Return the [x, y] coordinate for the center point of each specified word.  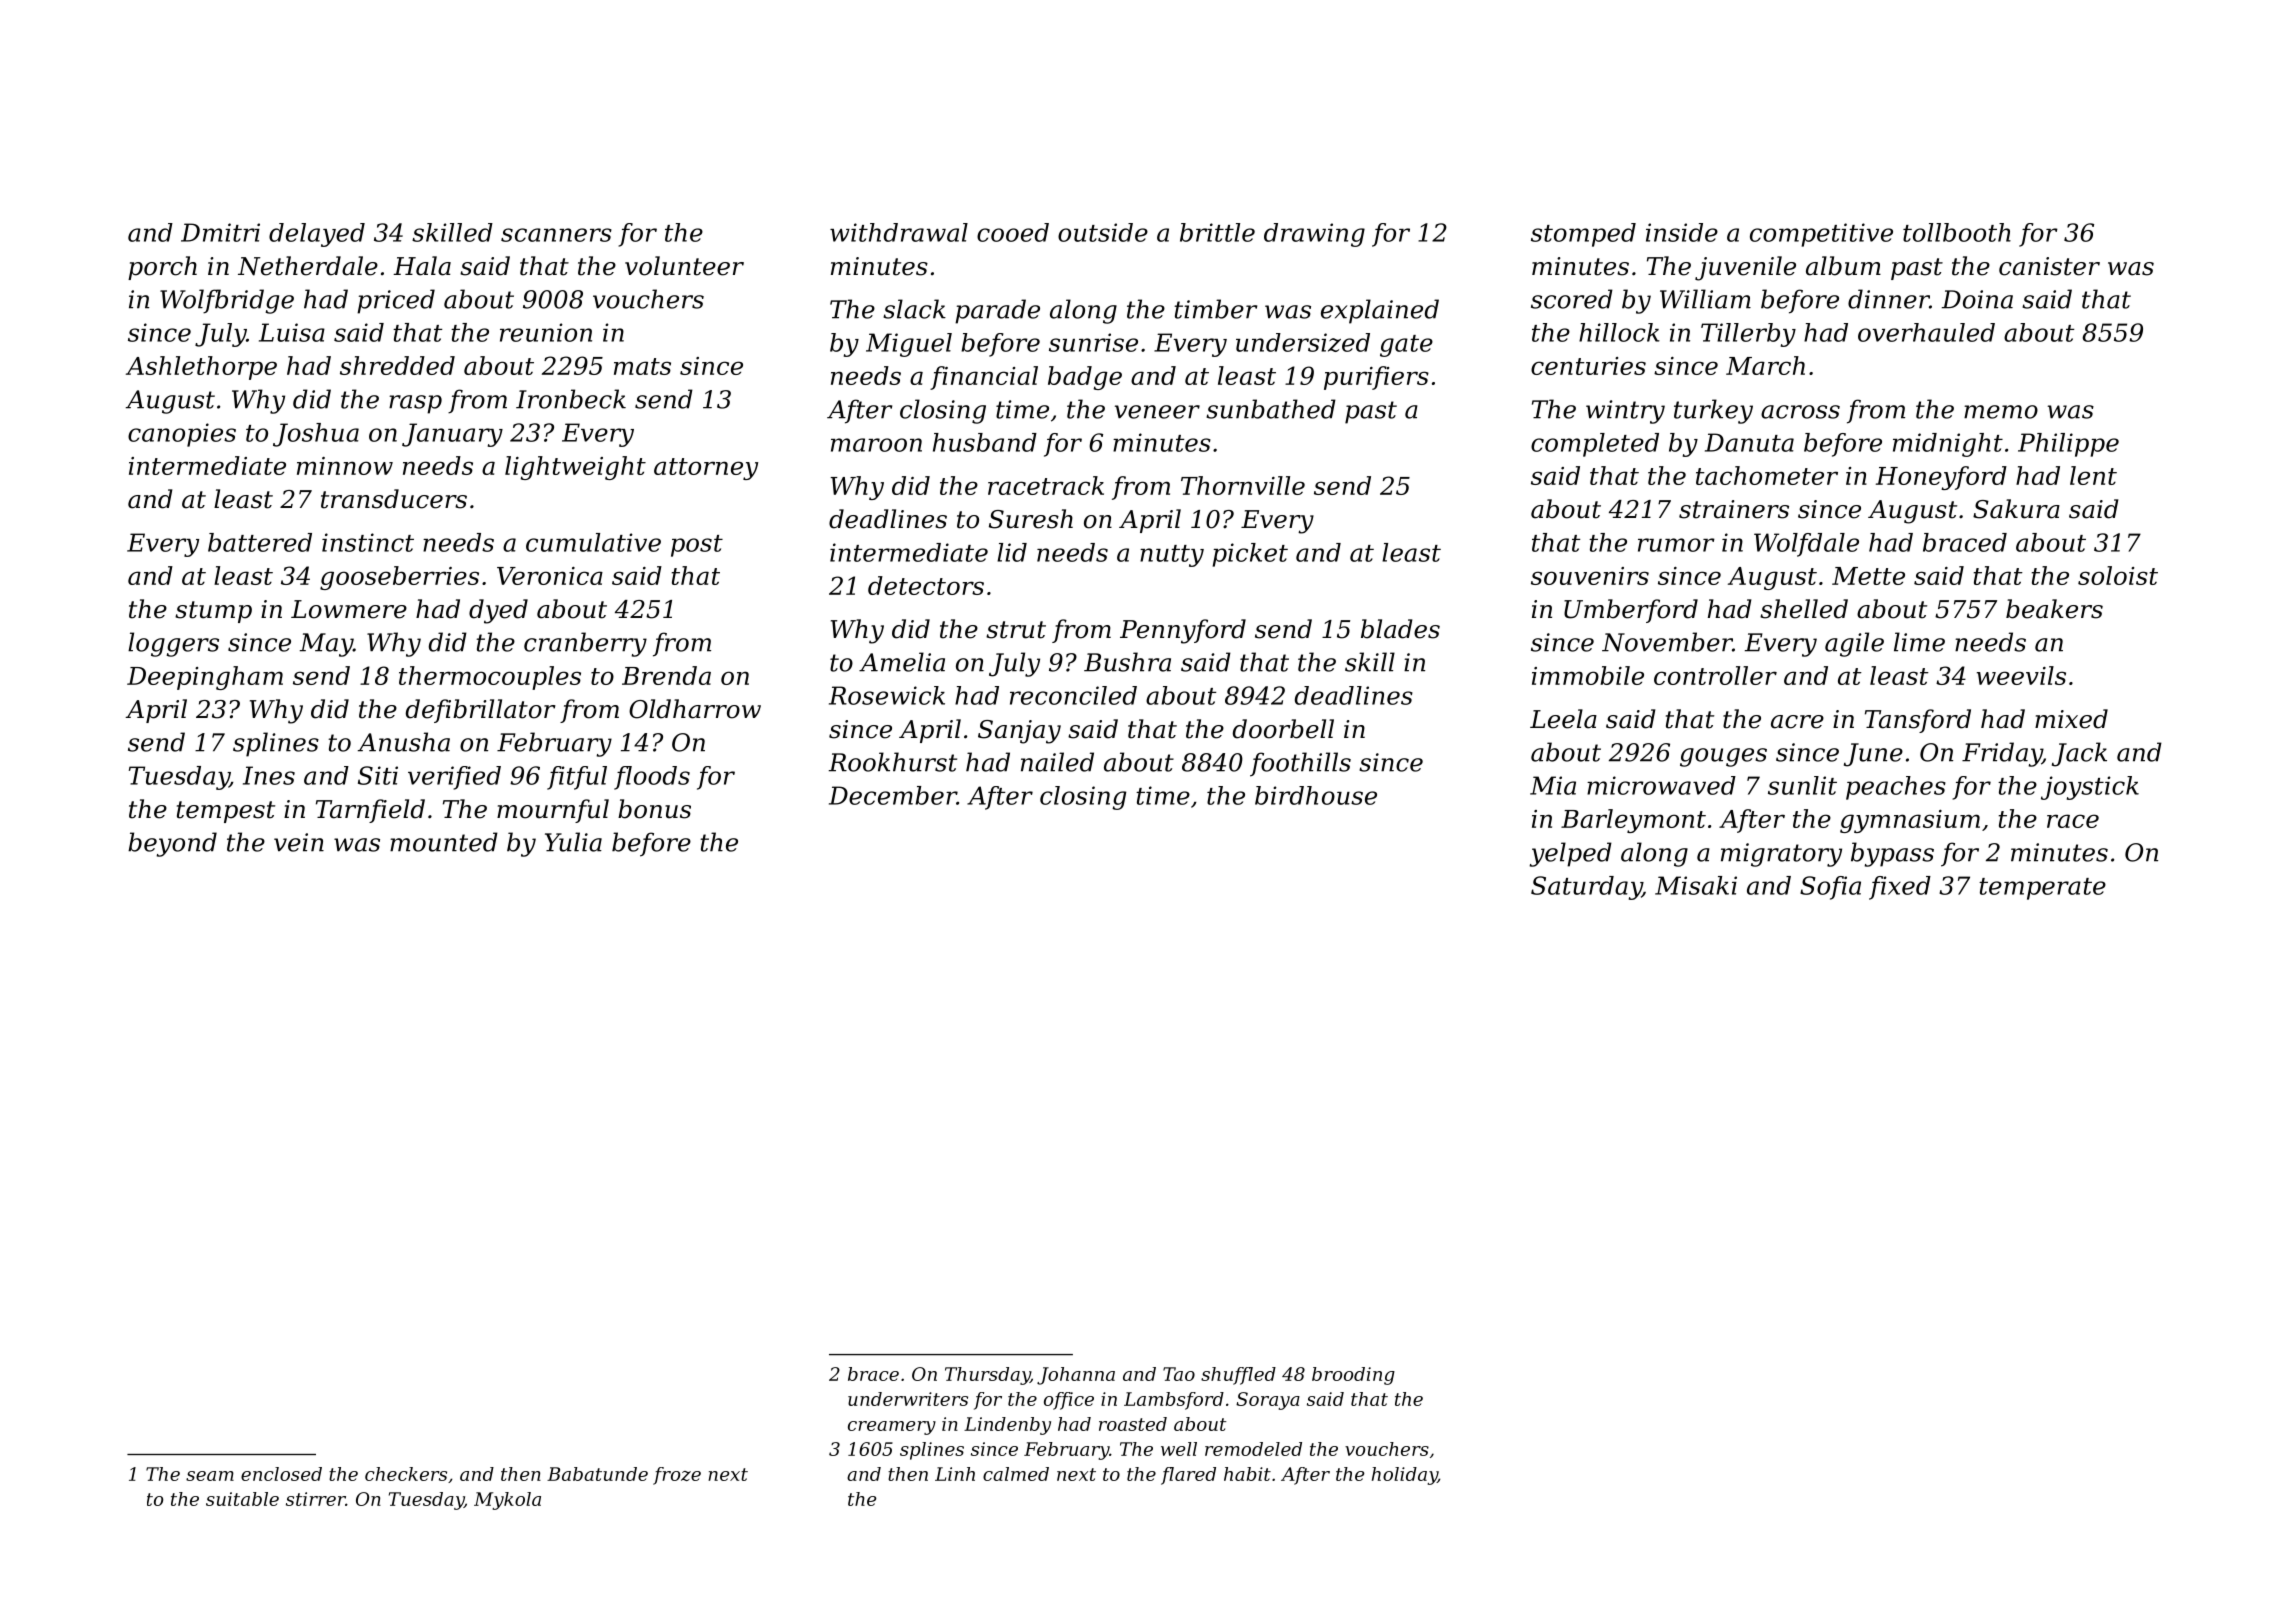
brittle [1217, 232]
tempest [226, 812]
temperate [2042, 889]
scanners [556, 235]
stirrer [316, 1499]
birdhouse [1316, 795]
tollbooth [1957, 232]
